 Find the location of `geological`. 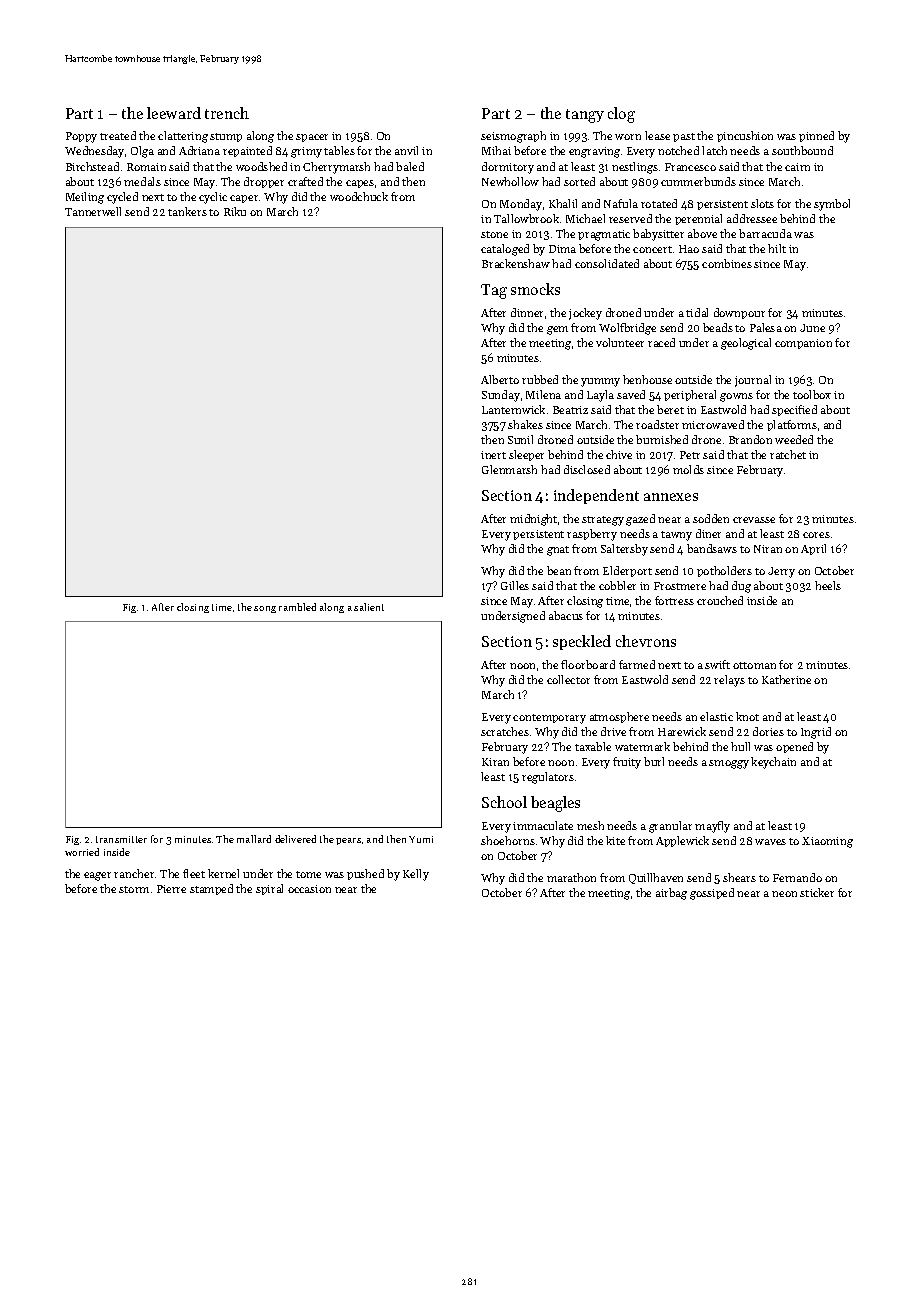

geological is located at coordinates (746, 344).
